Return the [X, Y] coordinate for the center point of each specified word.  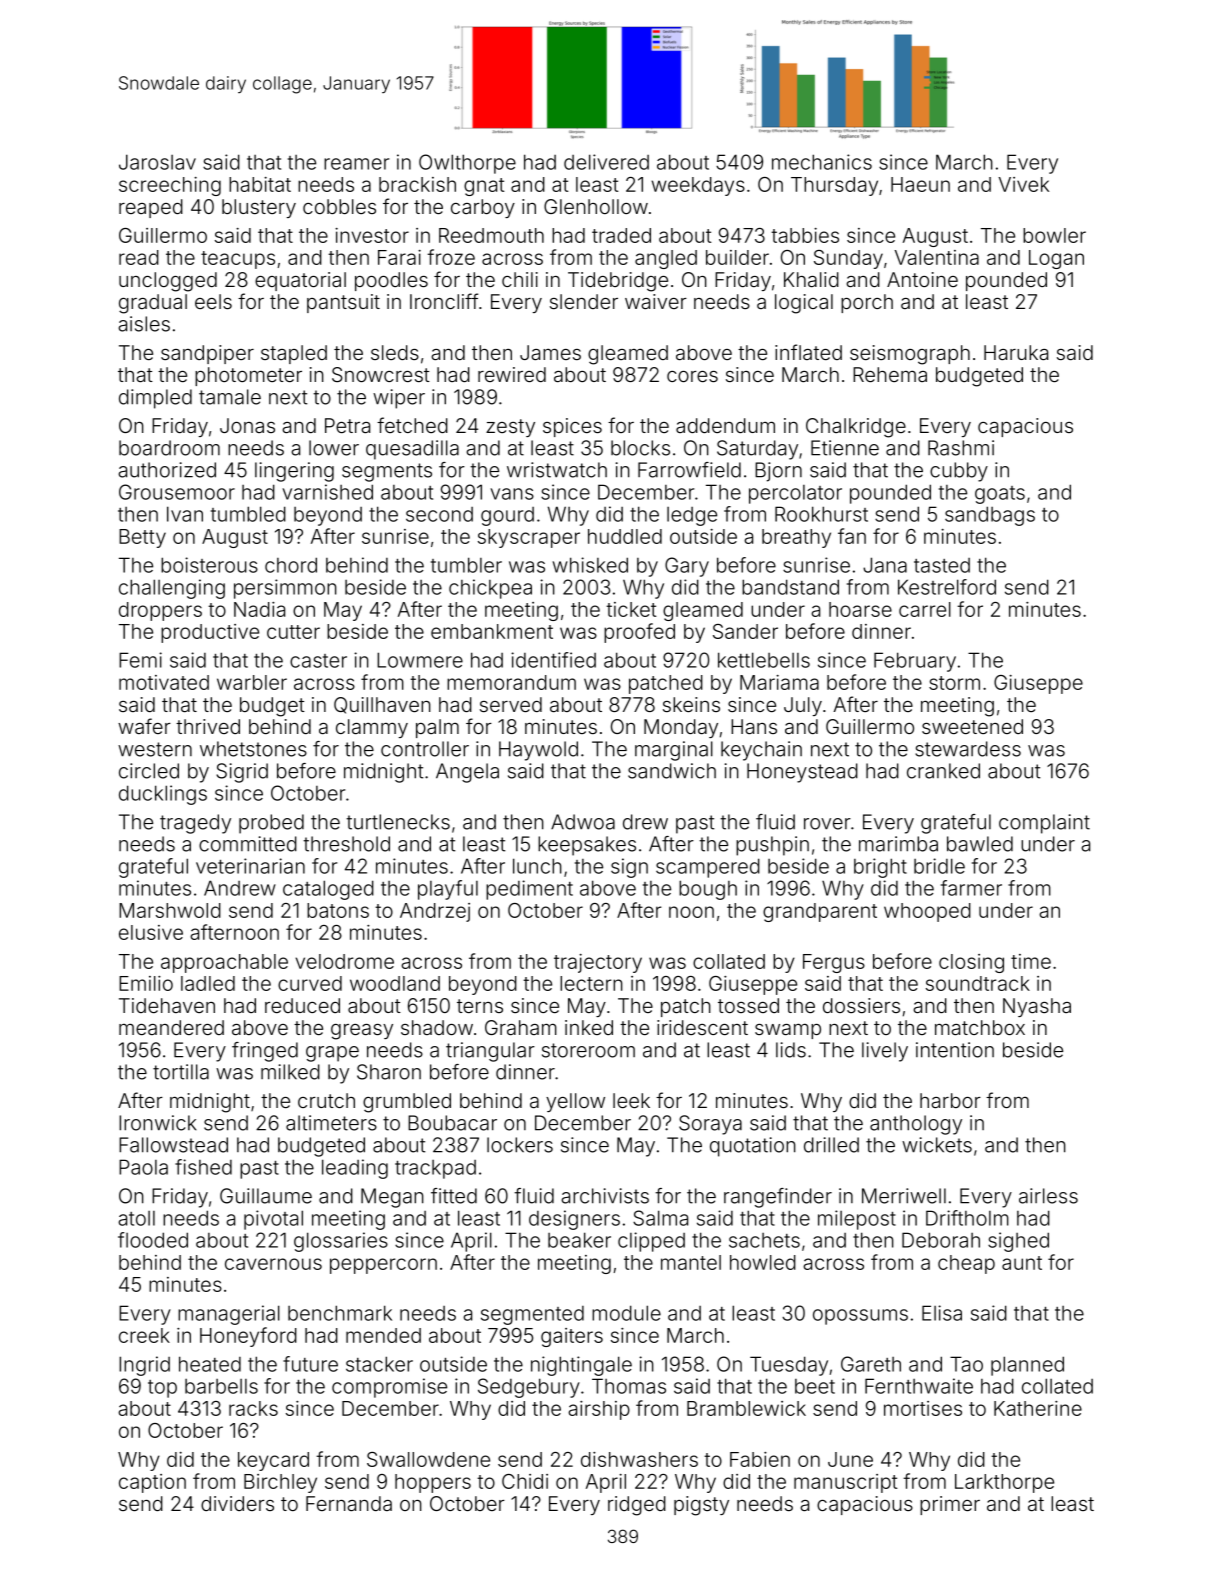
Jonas [247, 425]
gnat [484, 187]
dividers [237, 1503]
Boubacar [452, 1123]
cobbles [339, 206]
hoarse [860, 609]
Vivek [1024, 184]
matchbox [980, 1027]
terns [480, 1006]
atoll [136, 1218]
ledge [692, 516]
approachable [224, 963]
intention [955, 1050]
